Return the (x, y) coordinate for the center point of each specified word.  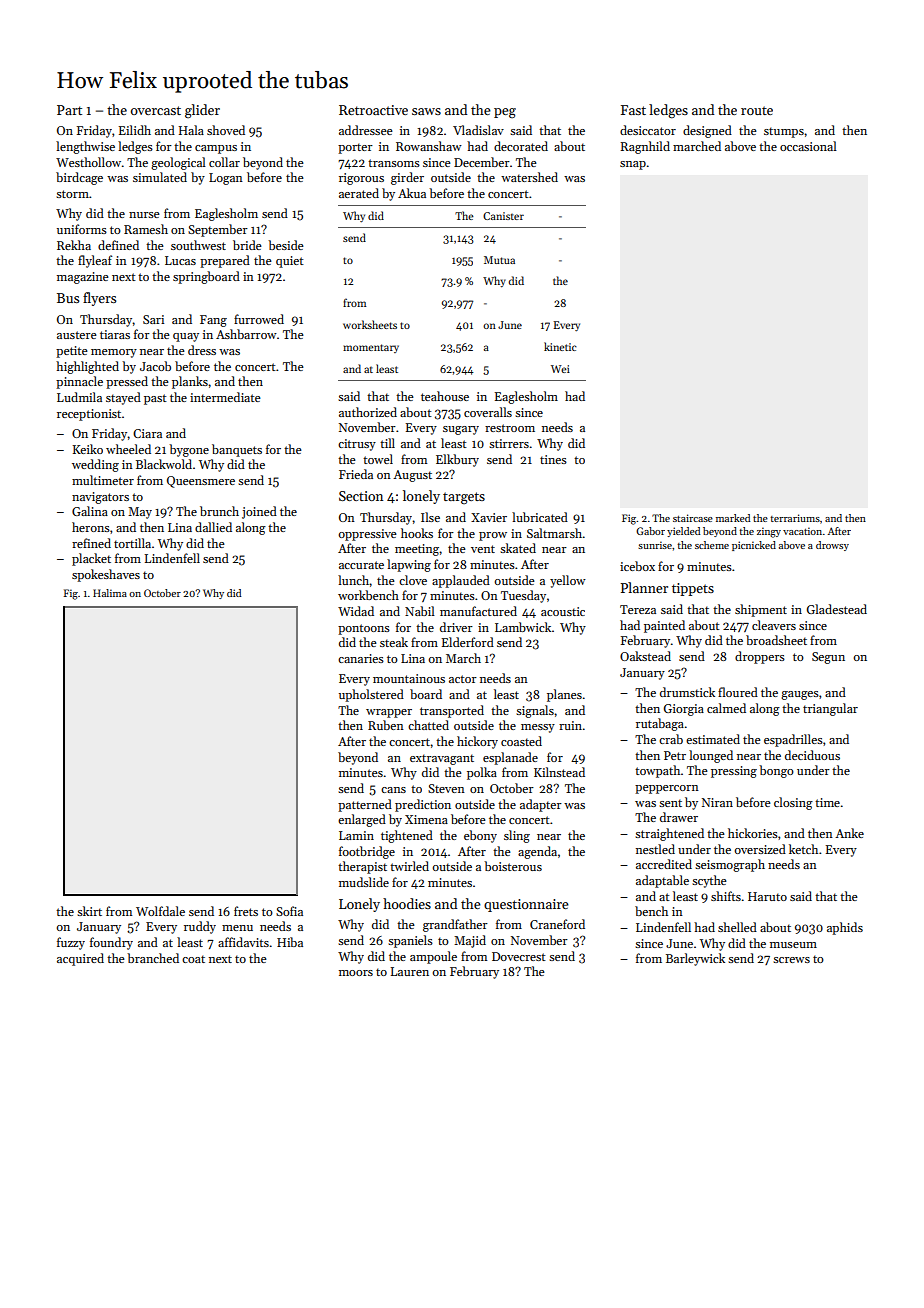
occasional (808, 146)
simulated (160, 177)
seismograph (730, 865)
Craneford (557, 924)
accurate (361, 565)
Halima (110, 593)
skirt (89, 911)
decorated (521, 146)
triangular (830, 709)
